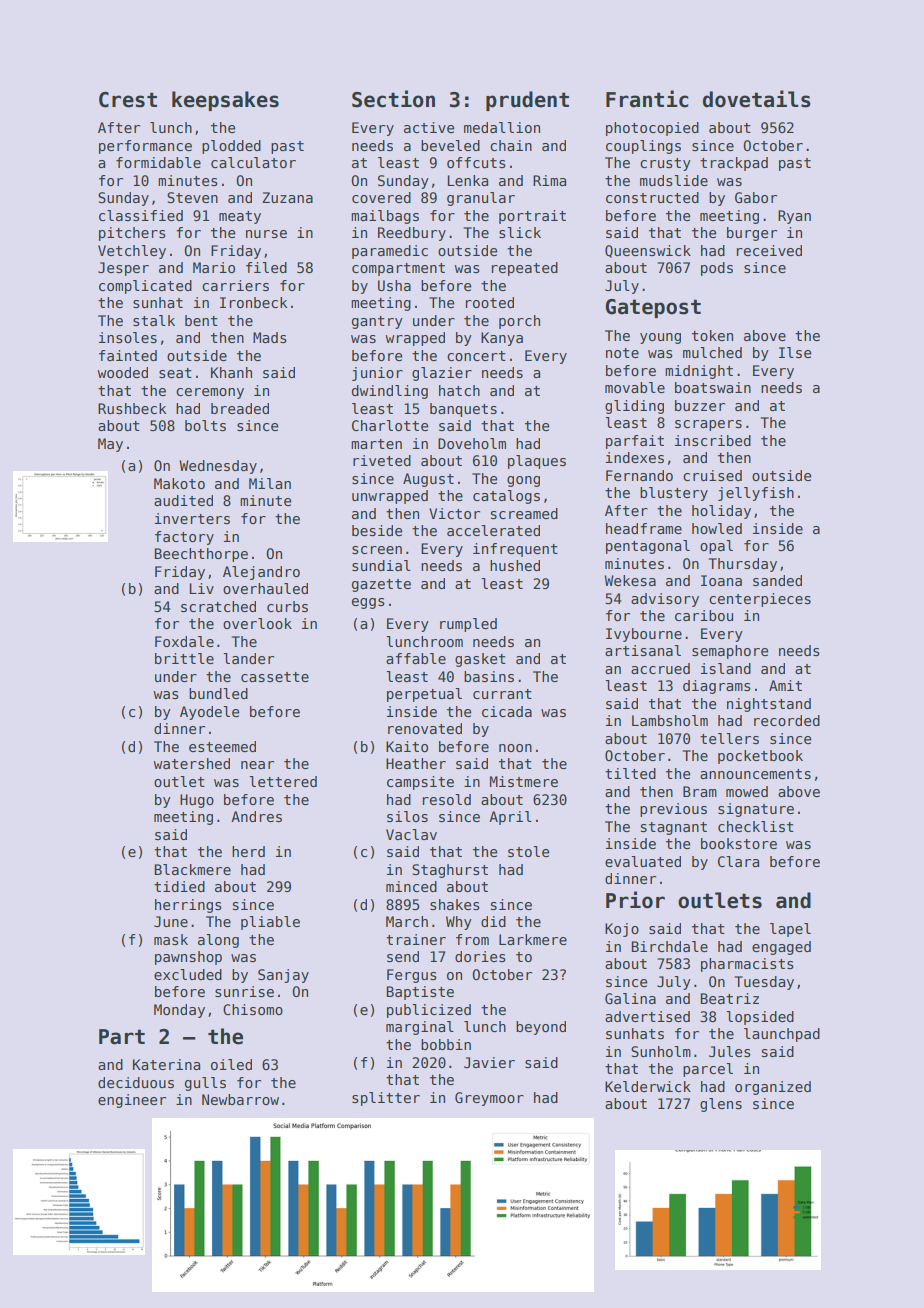 The height and width of the screenshot is (1308, 924). What do you see at coordinates (755, 774) in the screenshot?
I see `announcements` at bounding box center [755, 774].
